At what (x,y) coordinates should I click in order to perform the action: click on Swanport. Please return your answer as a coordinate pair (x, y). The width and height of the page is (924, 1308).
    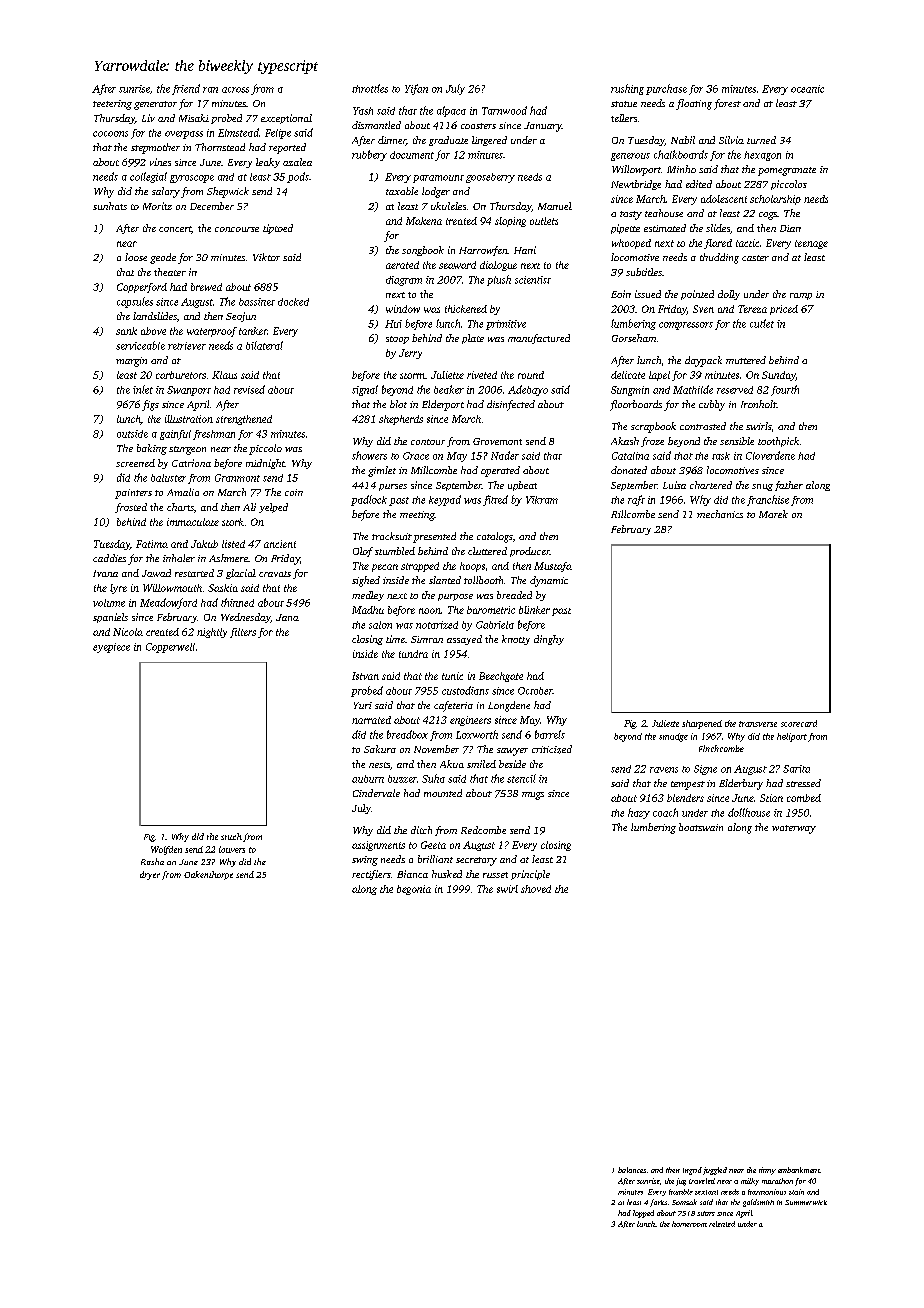
    Looking at the image, I should click on (189, 391).
